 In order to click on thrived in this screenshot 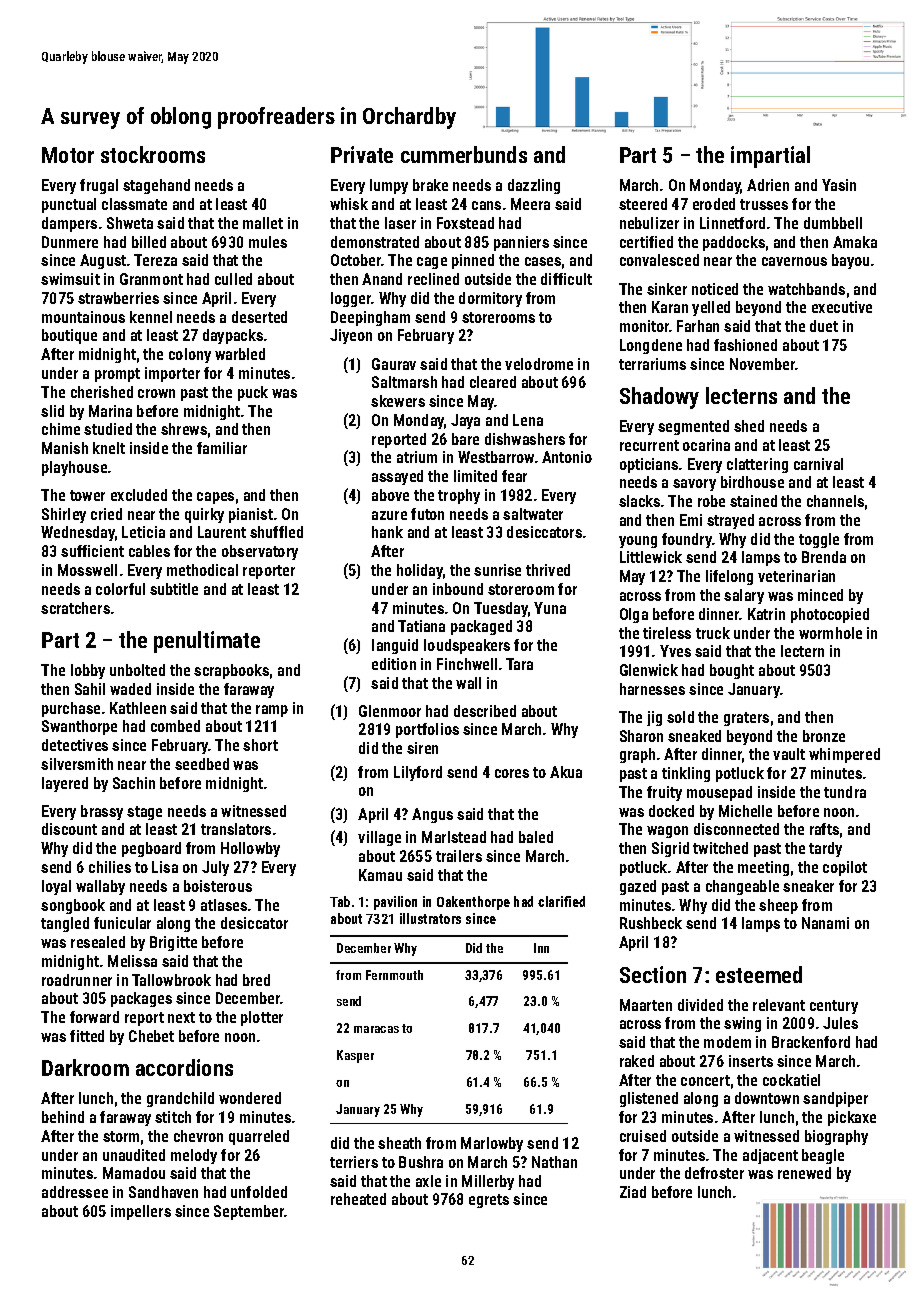, I will do `click(548, 570)`.
